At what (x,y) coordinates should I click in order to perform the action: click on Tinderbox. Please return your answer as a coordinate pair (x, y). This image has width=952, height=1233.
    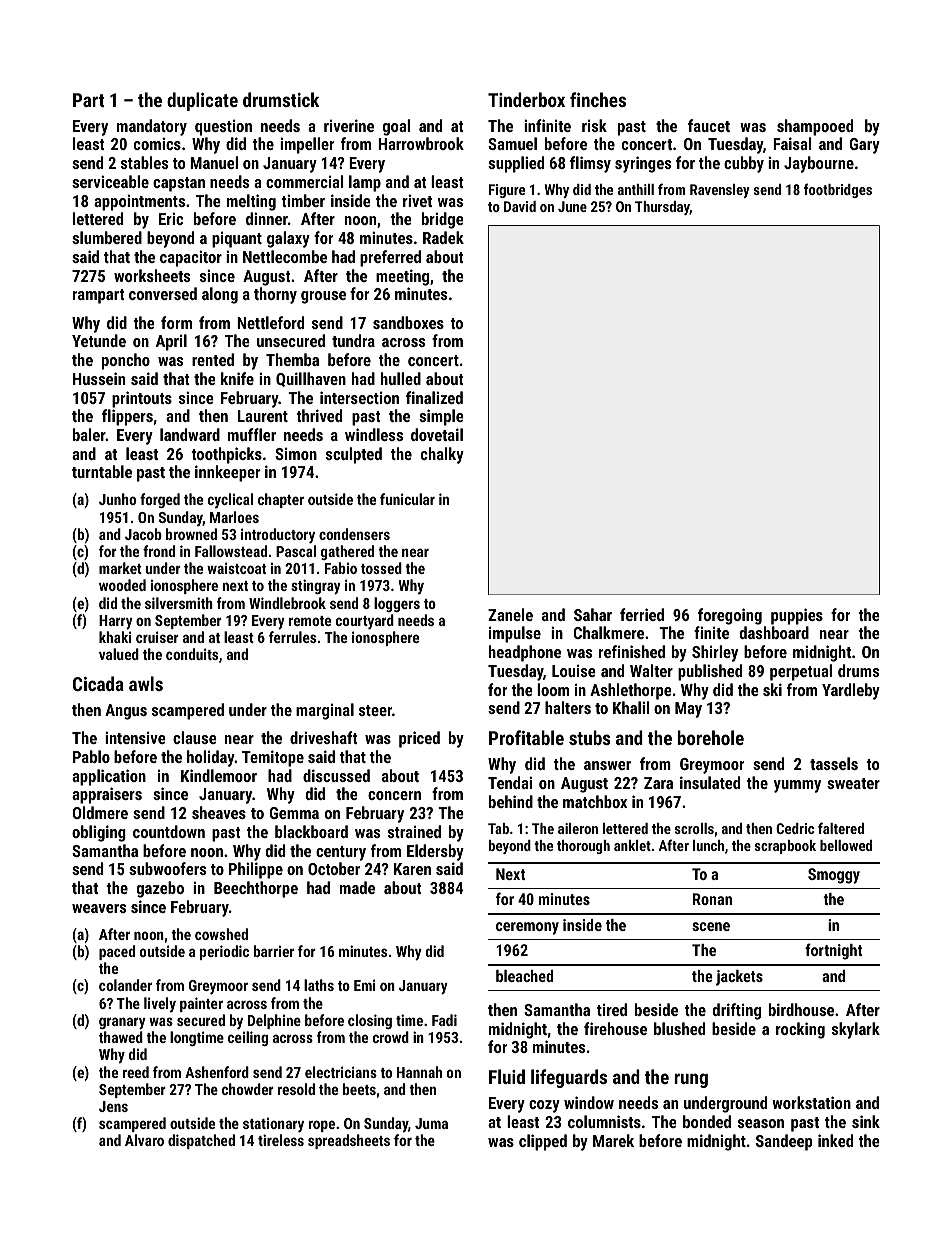
    Looking at the image, I should click on (526, 99).
